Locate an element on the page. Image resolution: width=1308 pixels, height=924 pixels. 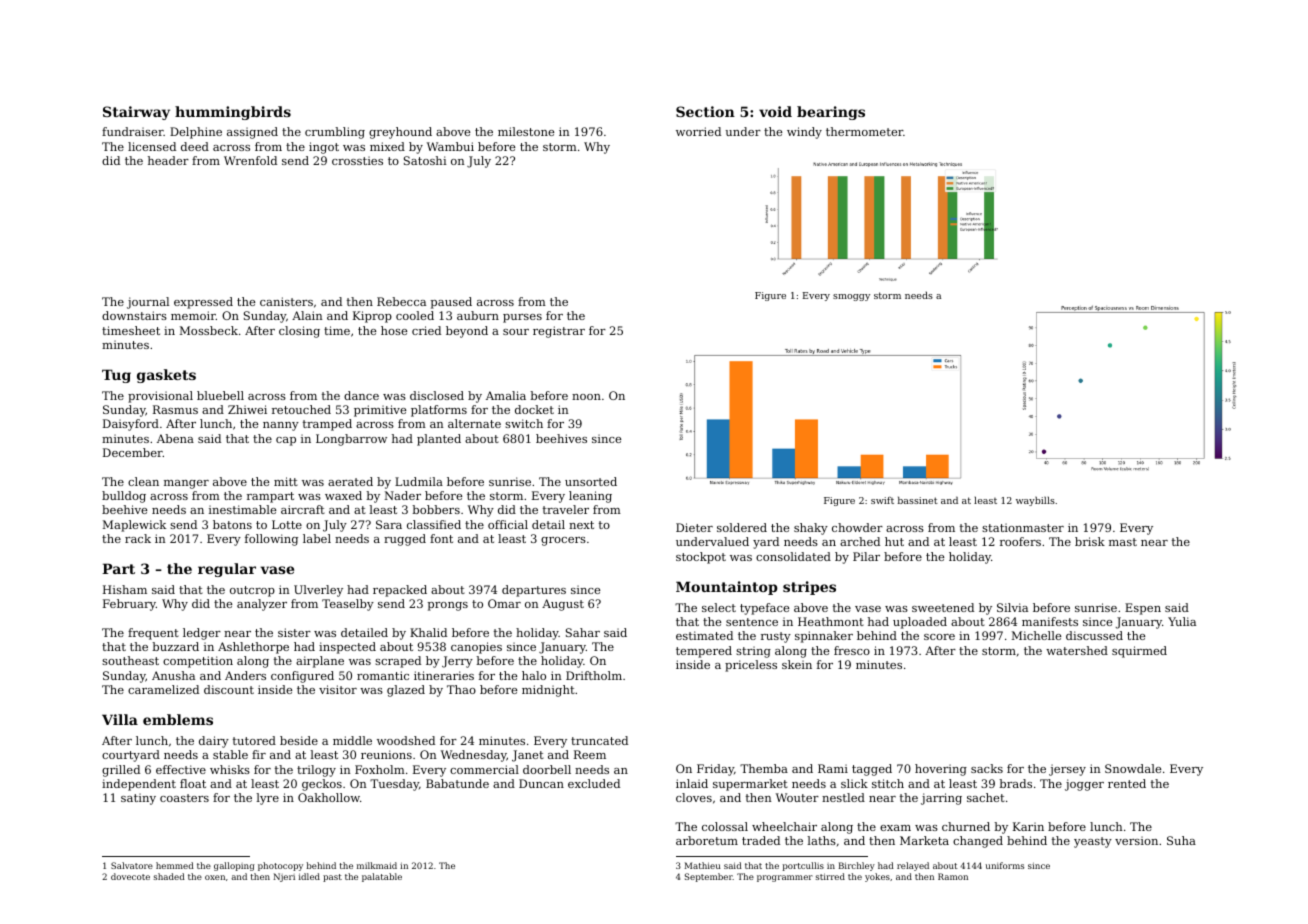
registrar is located at coordinates (559, 332).
